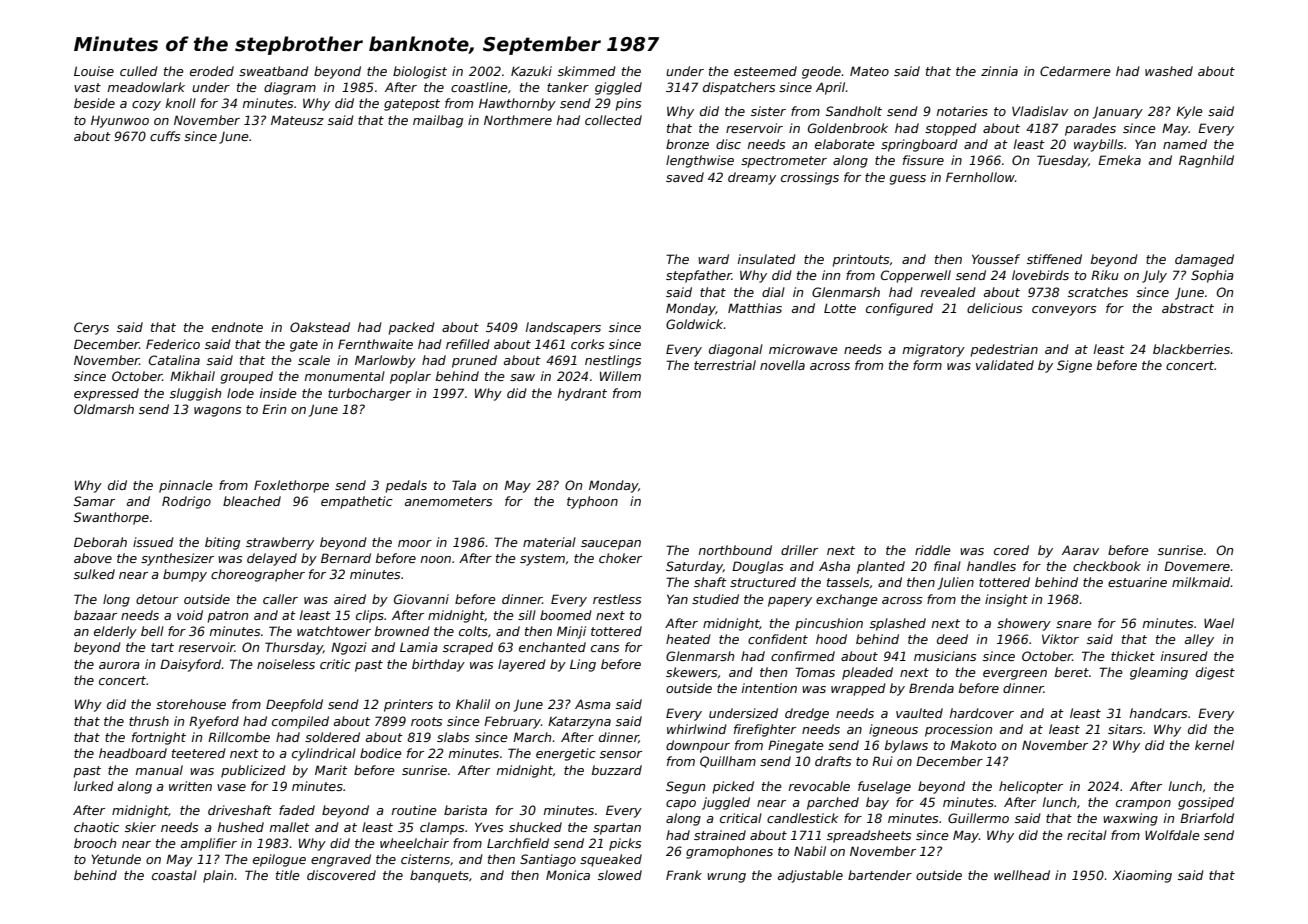 The image size is (1308, 924). I want to click on mailbag, so click(438, 121).
